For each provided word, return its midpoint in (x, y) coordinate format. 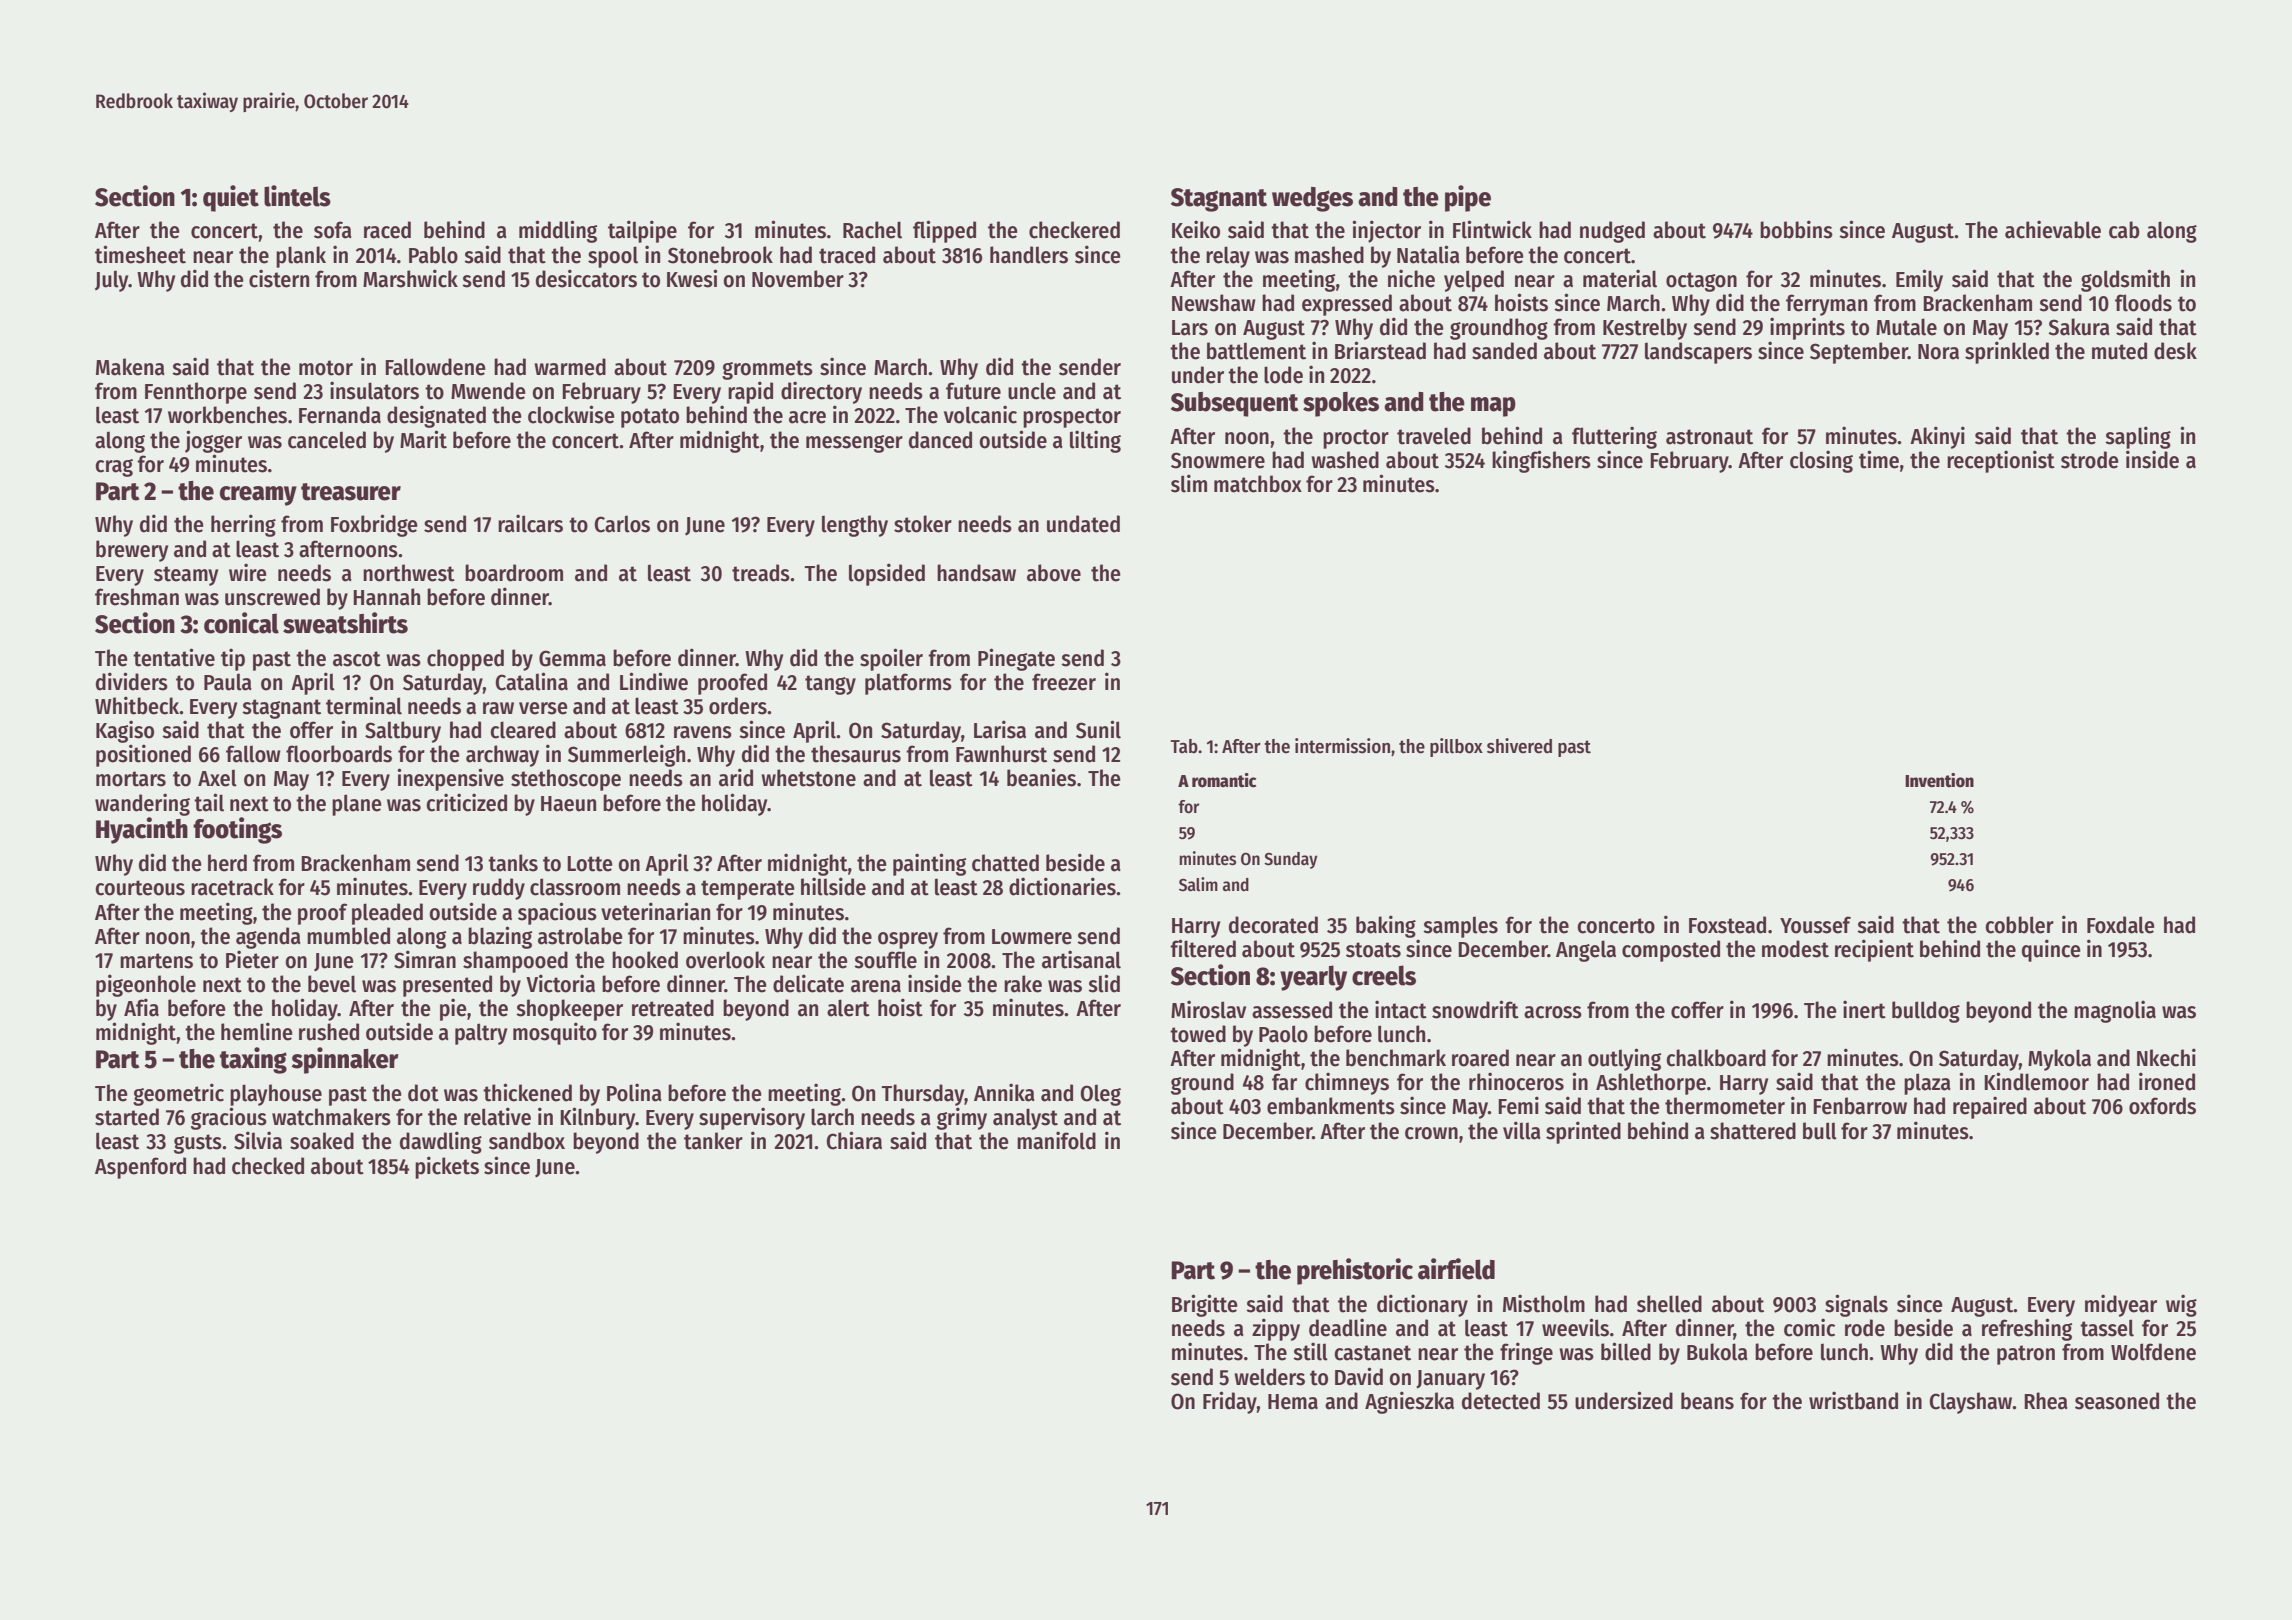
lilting (1095, 441)
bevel (332, 984)
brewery (132, 551)
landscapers (1698, 353)
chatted (1005, 863)
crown (1431, 1133)
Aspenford (140, 1168)
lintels (297, 196)
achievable (2053, 229)
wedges (1312, 199)
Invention (1939, 780)
